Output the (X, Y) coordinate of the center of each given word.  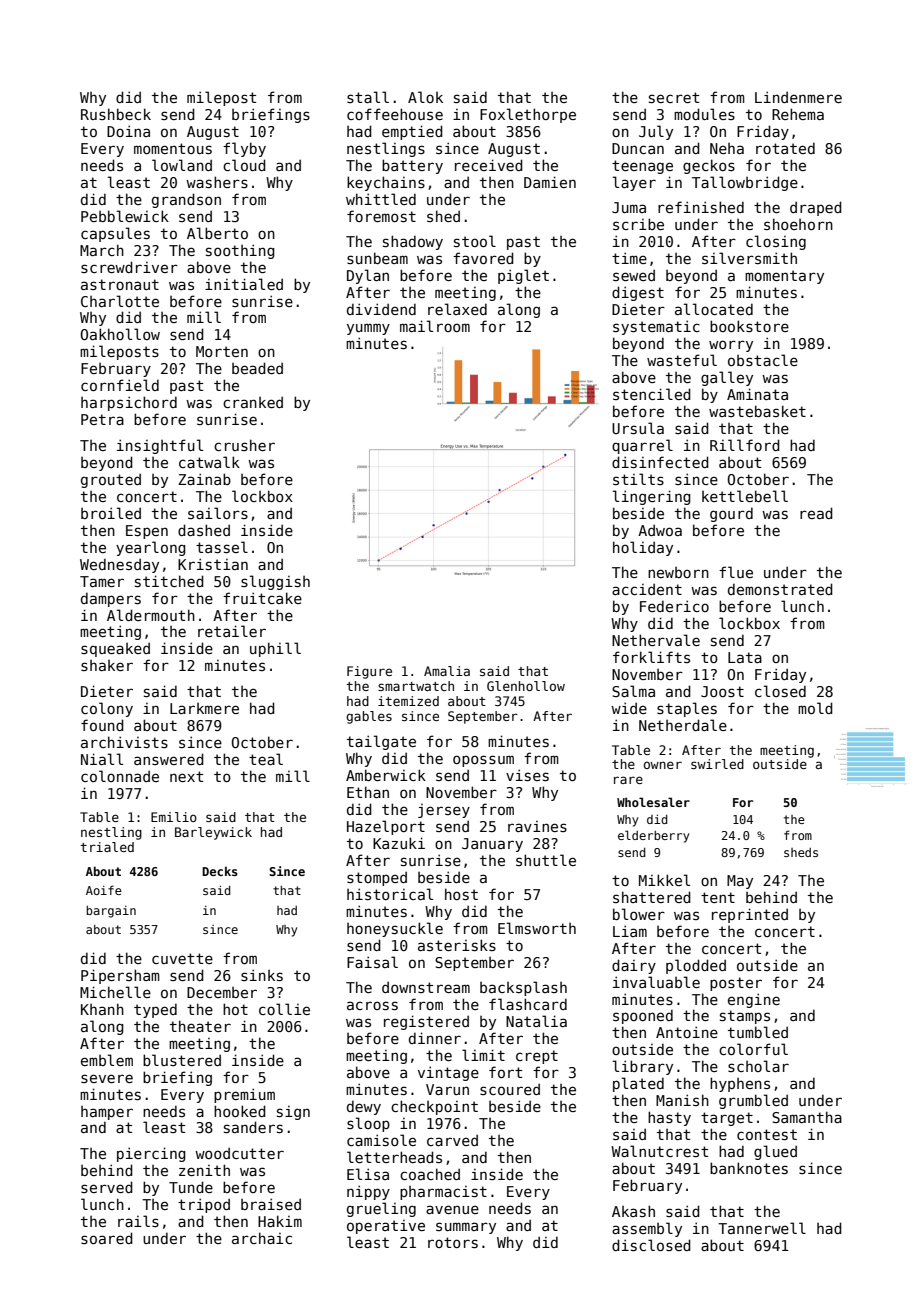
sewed (634, 275)
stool (475, 241)
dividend (381, 309)
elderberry (654, 836)
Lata (745, 657)
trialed (107, 847)
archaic (262, 1238)
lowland (182, 165)
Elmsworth (537, 928)
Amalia (447, 671)
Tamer (102, 581)
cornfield (120, 385)
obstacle (763, 360)
